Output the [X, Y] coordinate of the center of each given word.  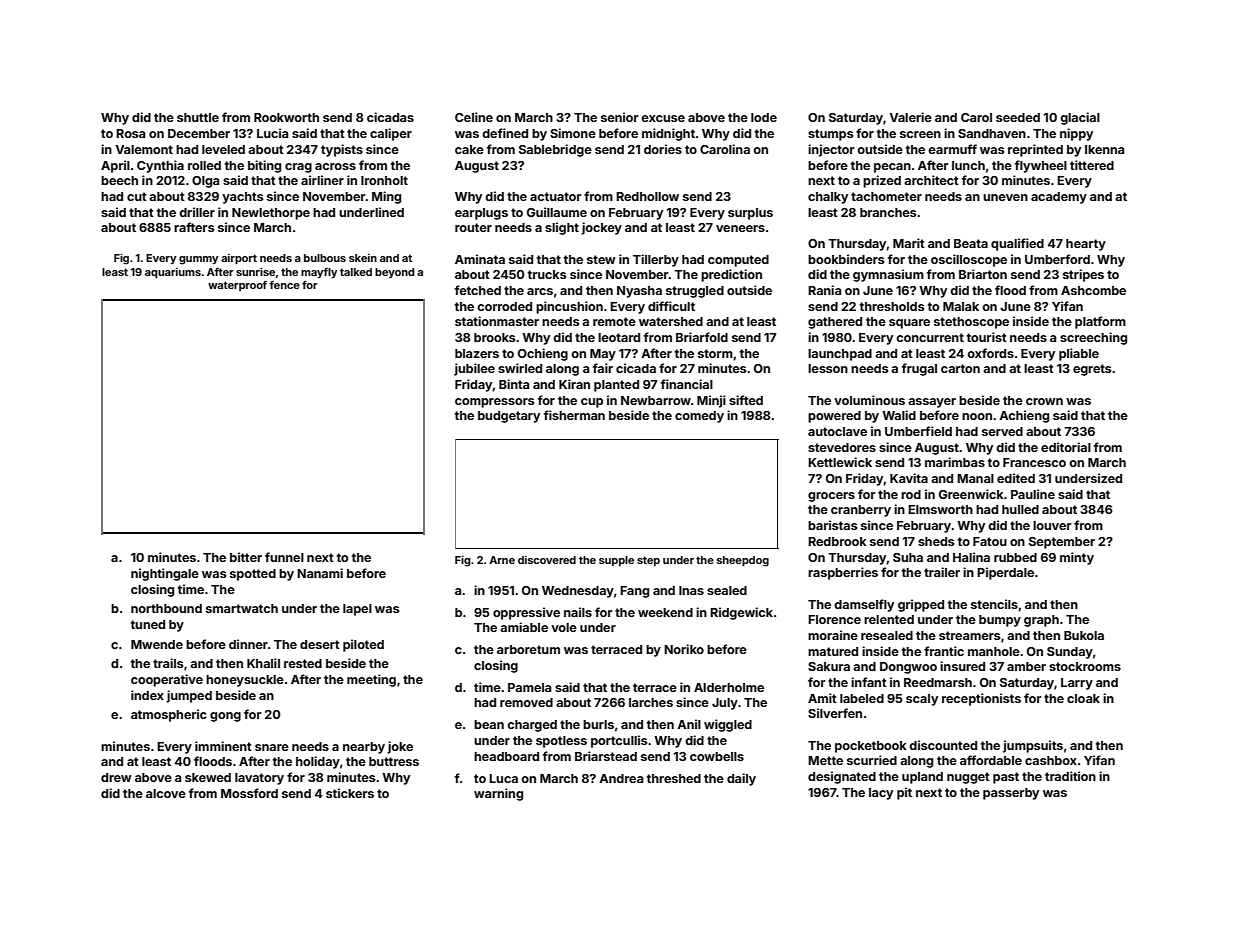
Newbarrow [656, 400]
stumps [830, 135]
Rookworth [286, 117]
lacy [881, 794]
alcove [166, 793]
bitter [246, 557]
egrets [1092, 370]
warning [498, 794]
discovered [547, 560]
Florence [834, 619]
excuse [663, 118]
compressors [494, 403]
